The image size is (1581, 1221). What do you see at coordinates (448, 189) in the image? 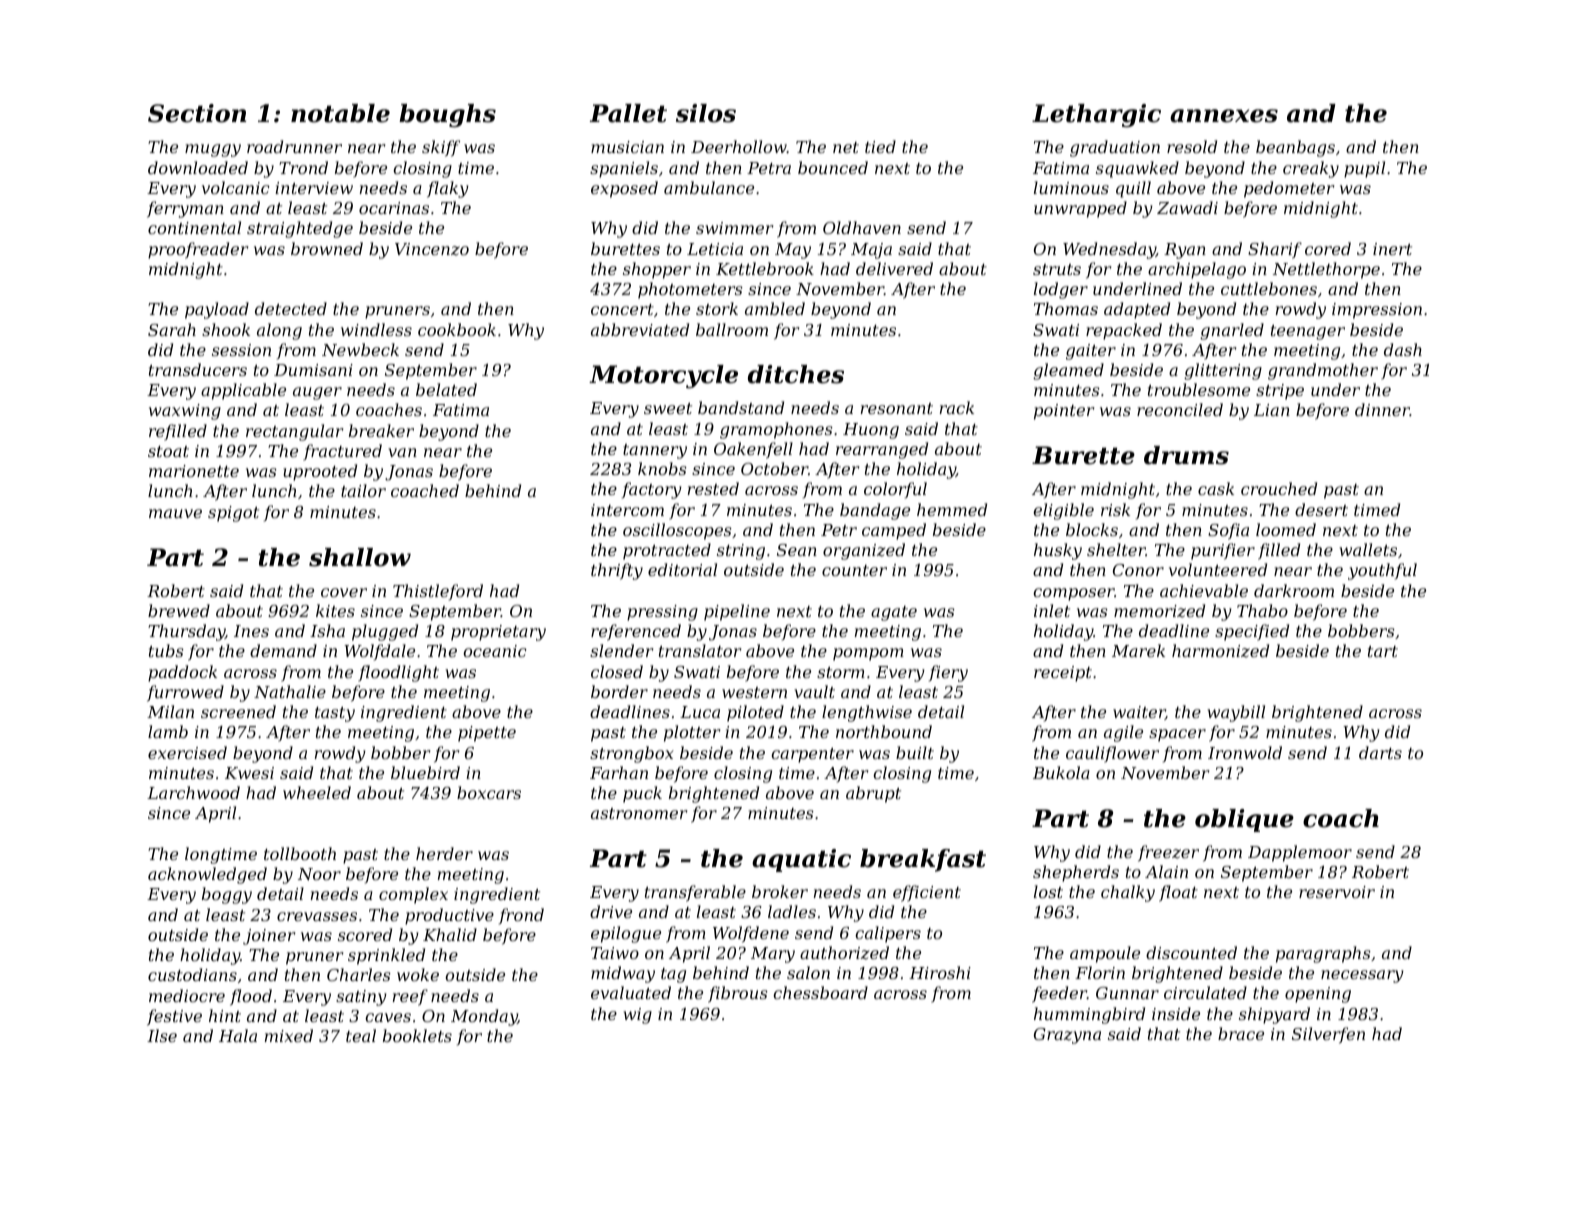
I see `flaky` at bounding box center [448, 189].
